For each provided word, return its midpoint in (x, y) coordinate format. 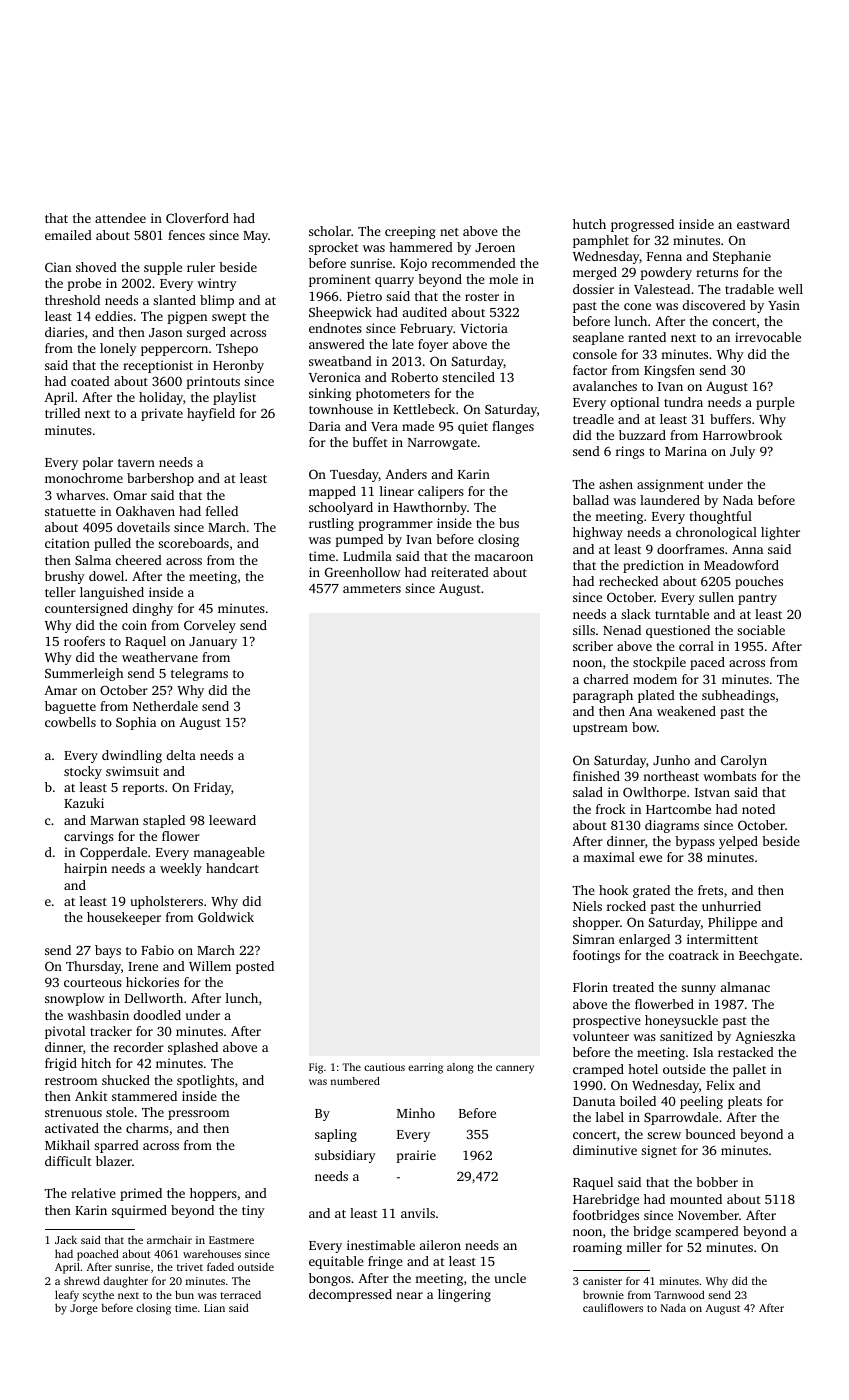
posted (255, 967)
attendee (120, 218)
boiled (638, 1101)
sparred (116, 1146)
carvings (89, 837)
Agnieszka (765, 1037)
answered (337, 344)
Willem (210, 966)
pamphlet (601, 241)
